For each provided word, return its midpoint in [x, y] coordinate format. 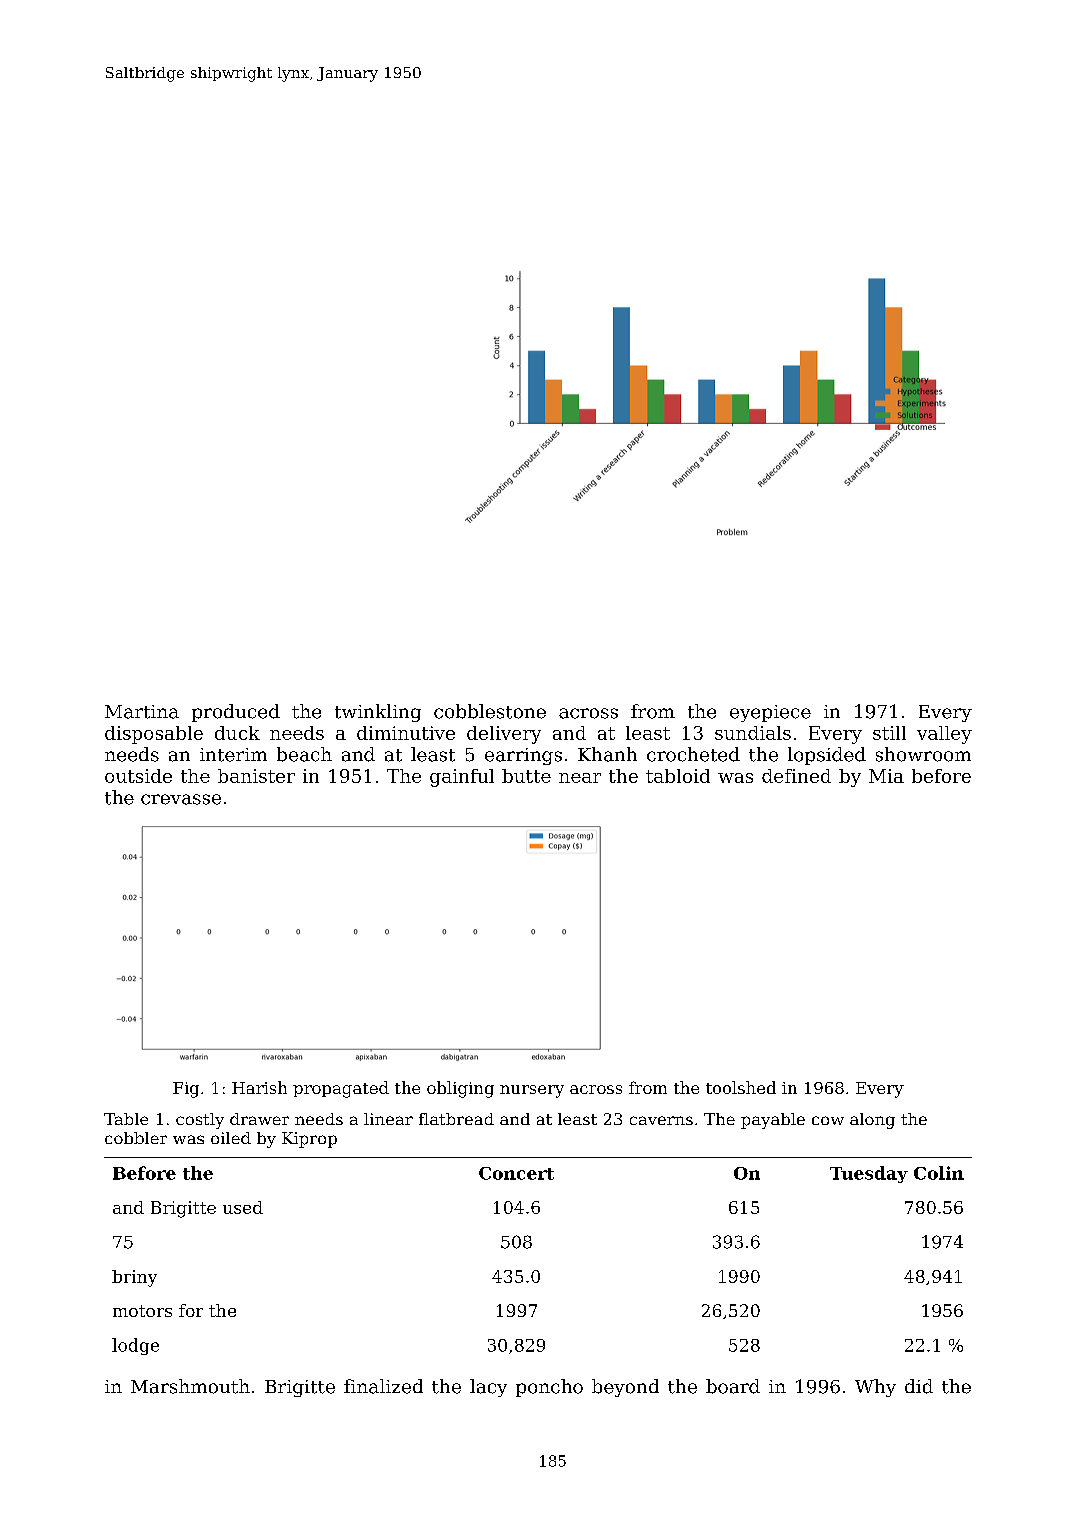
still [889, 733]
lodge [135, 1346]
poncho [549, 1388]
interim [233, 755]
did [919, 1386]
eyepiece [770, 713]
